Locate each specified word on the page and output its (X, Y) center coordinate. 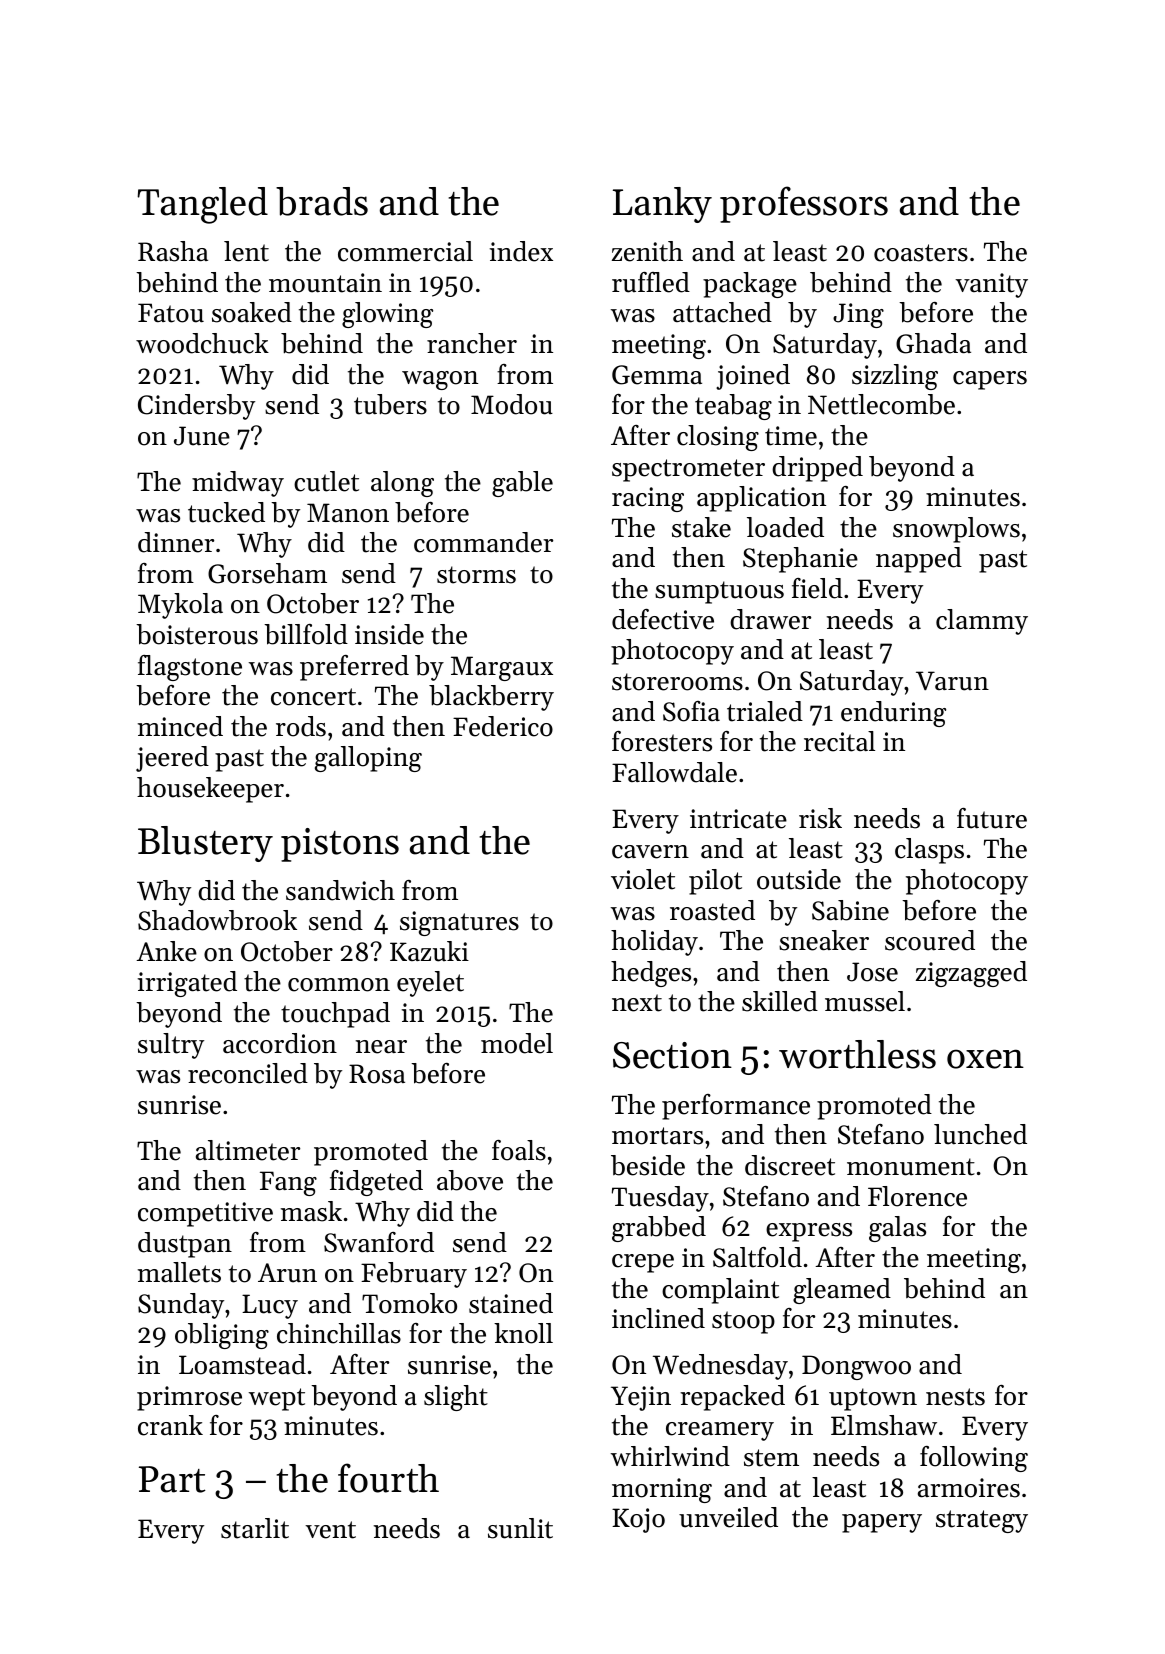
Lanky (662, 205)
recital (839, 741)
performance (736, 1107)
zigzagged (971, 974)
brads (322, 201)
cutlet (326, 481)
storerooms (677, 682)
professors (804, 204)
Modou (512, 404)
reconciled (248, 1073)
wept (277, 1399)
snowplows (956, 530)
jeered (172, 759)
